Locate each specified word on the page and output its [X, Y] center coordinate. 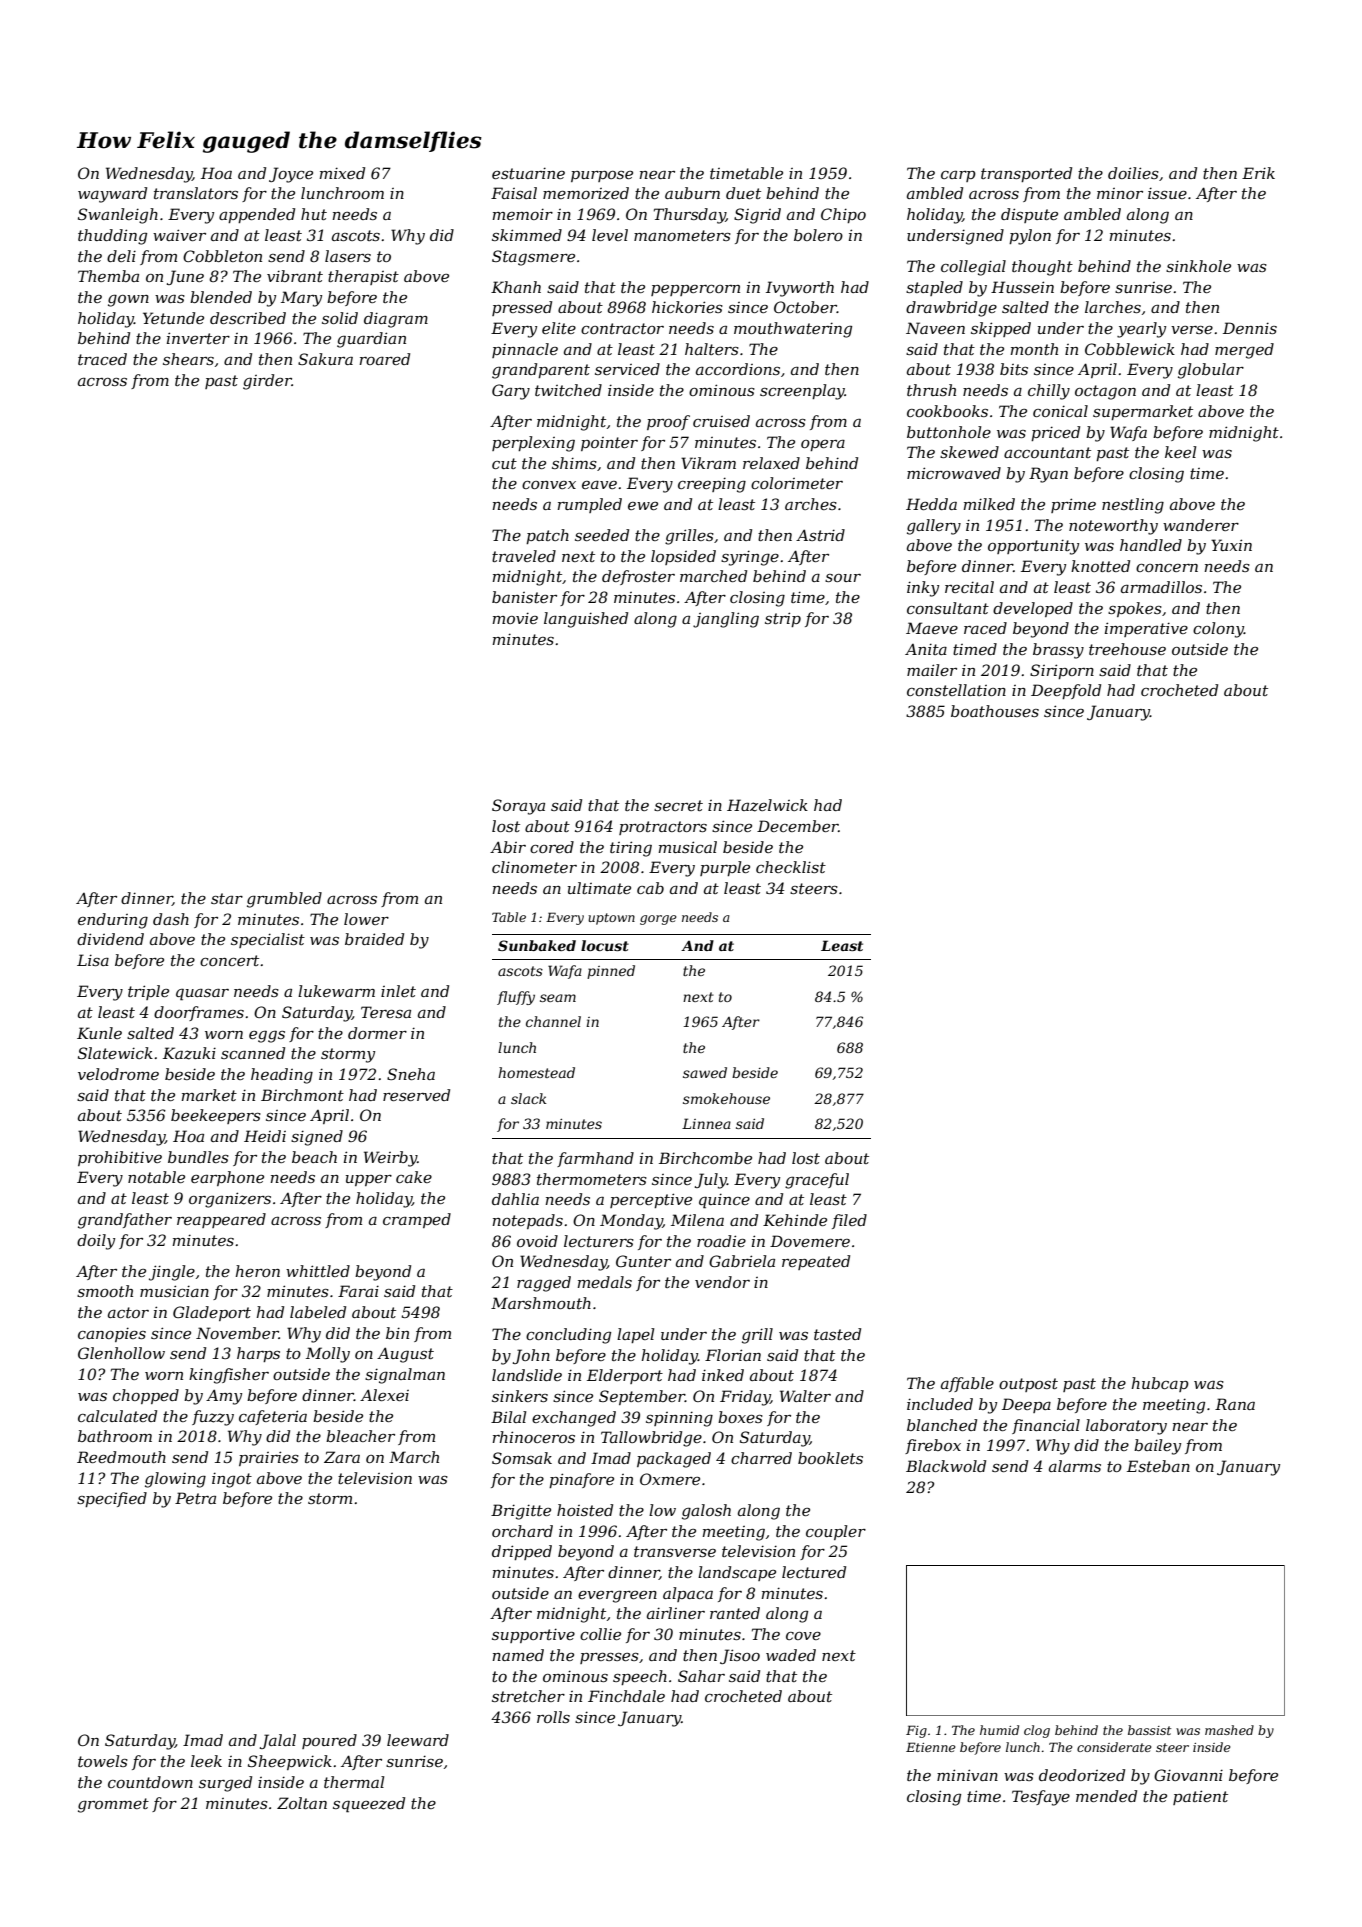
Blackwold [946, 1466]
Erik [1258, 173]
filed [849, 1221]
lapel [635, 1335]
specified [112, 1499]
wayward [112, 195]
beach [314, 1157]
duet [743, 193]
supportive [533, 1635]
